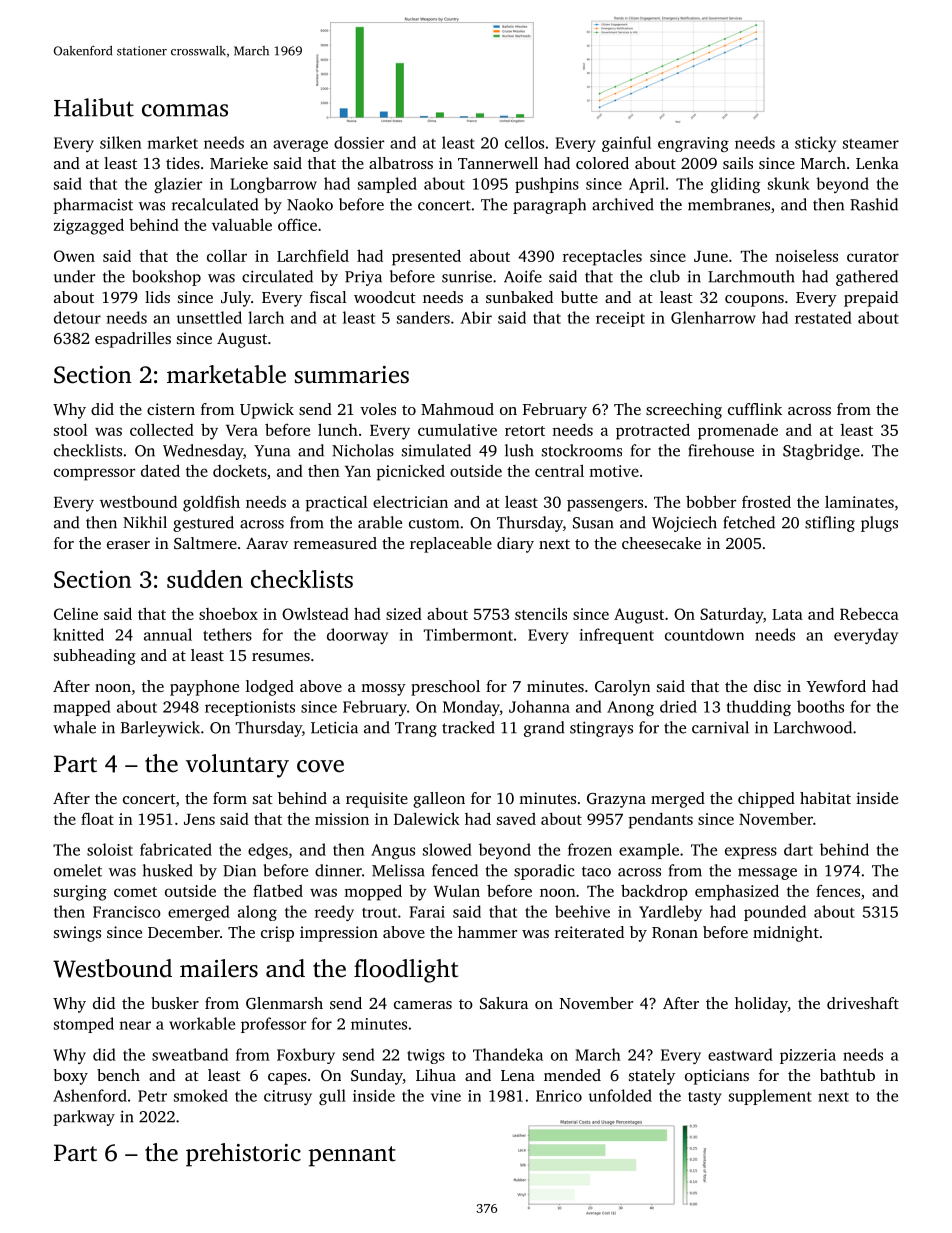  What do you see at coordinates (334, 913) in the document?
I see `reedy` at bounding box center [334, 913].
